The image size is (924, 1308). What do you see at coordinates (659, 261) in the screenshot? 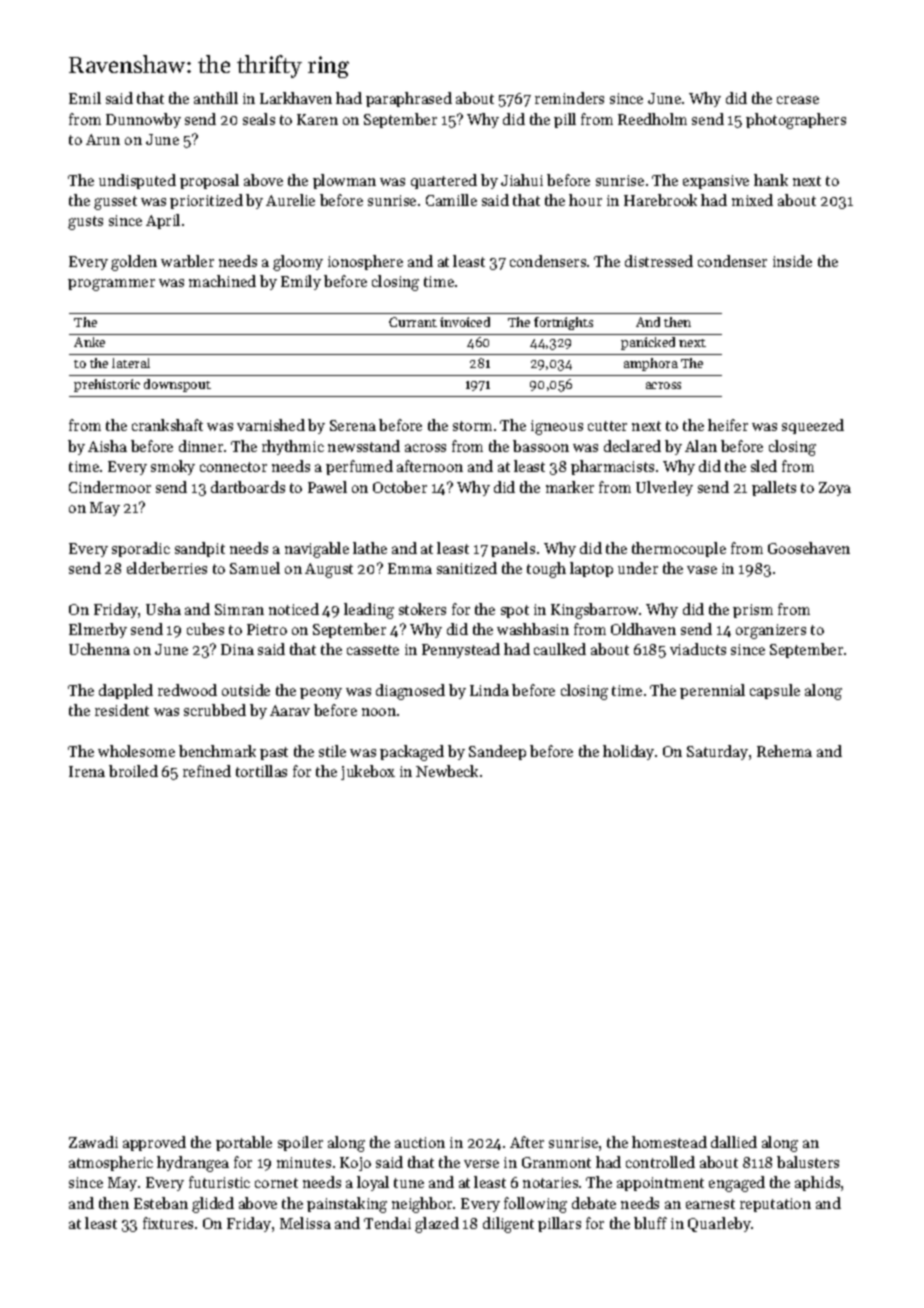
I see `distressed` at bounding box center [659, 261].
